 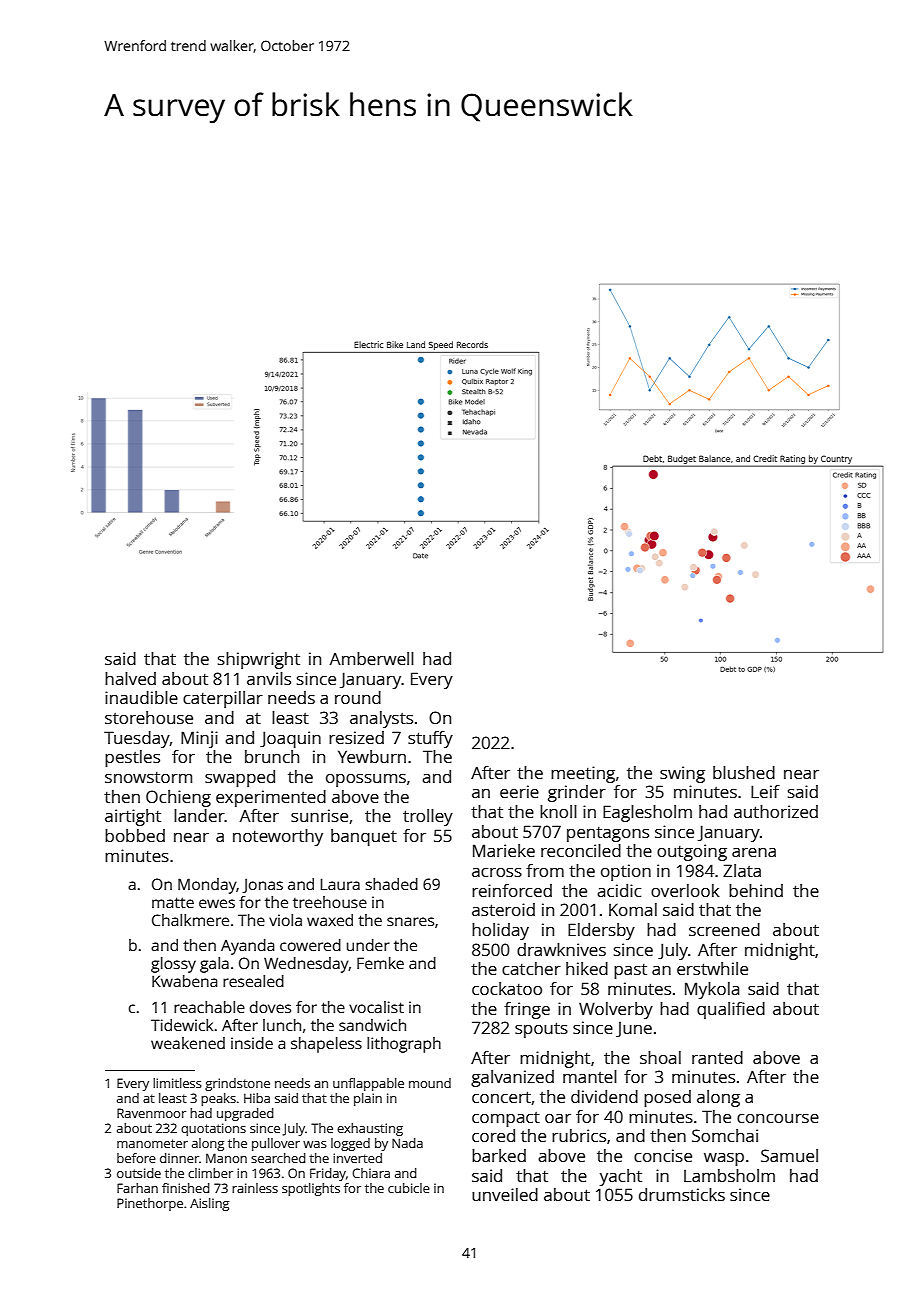 What do you see at coordinates (372, 658) in the screenshot?
I see `Amberwell` at bounding box center [372, 658].
